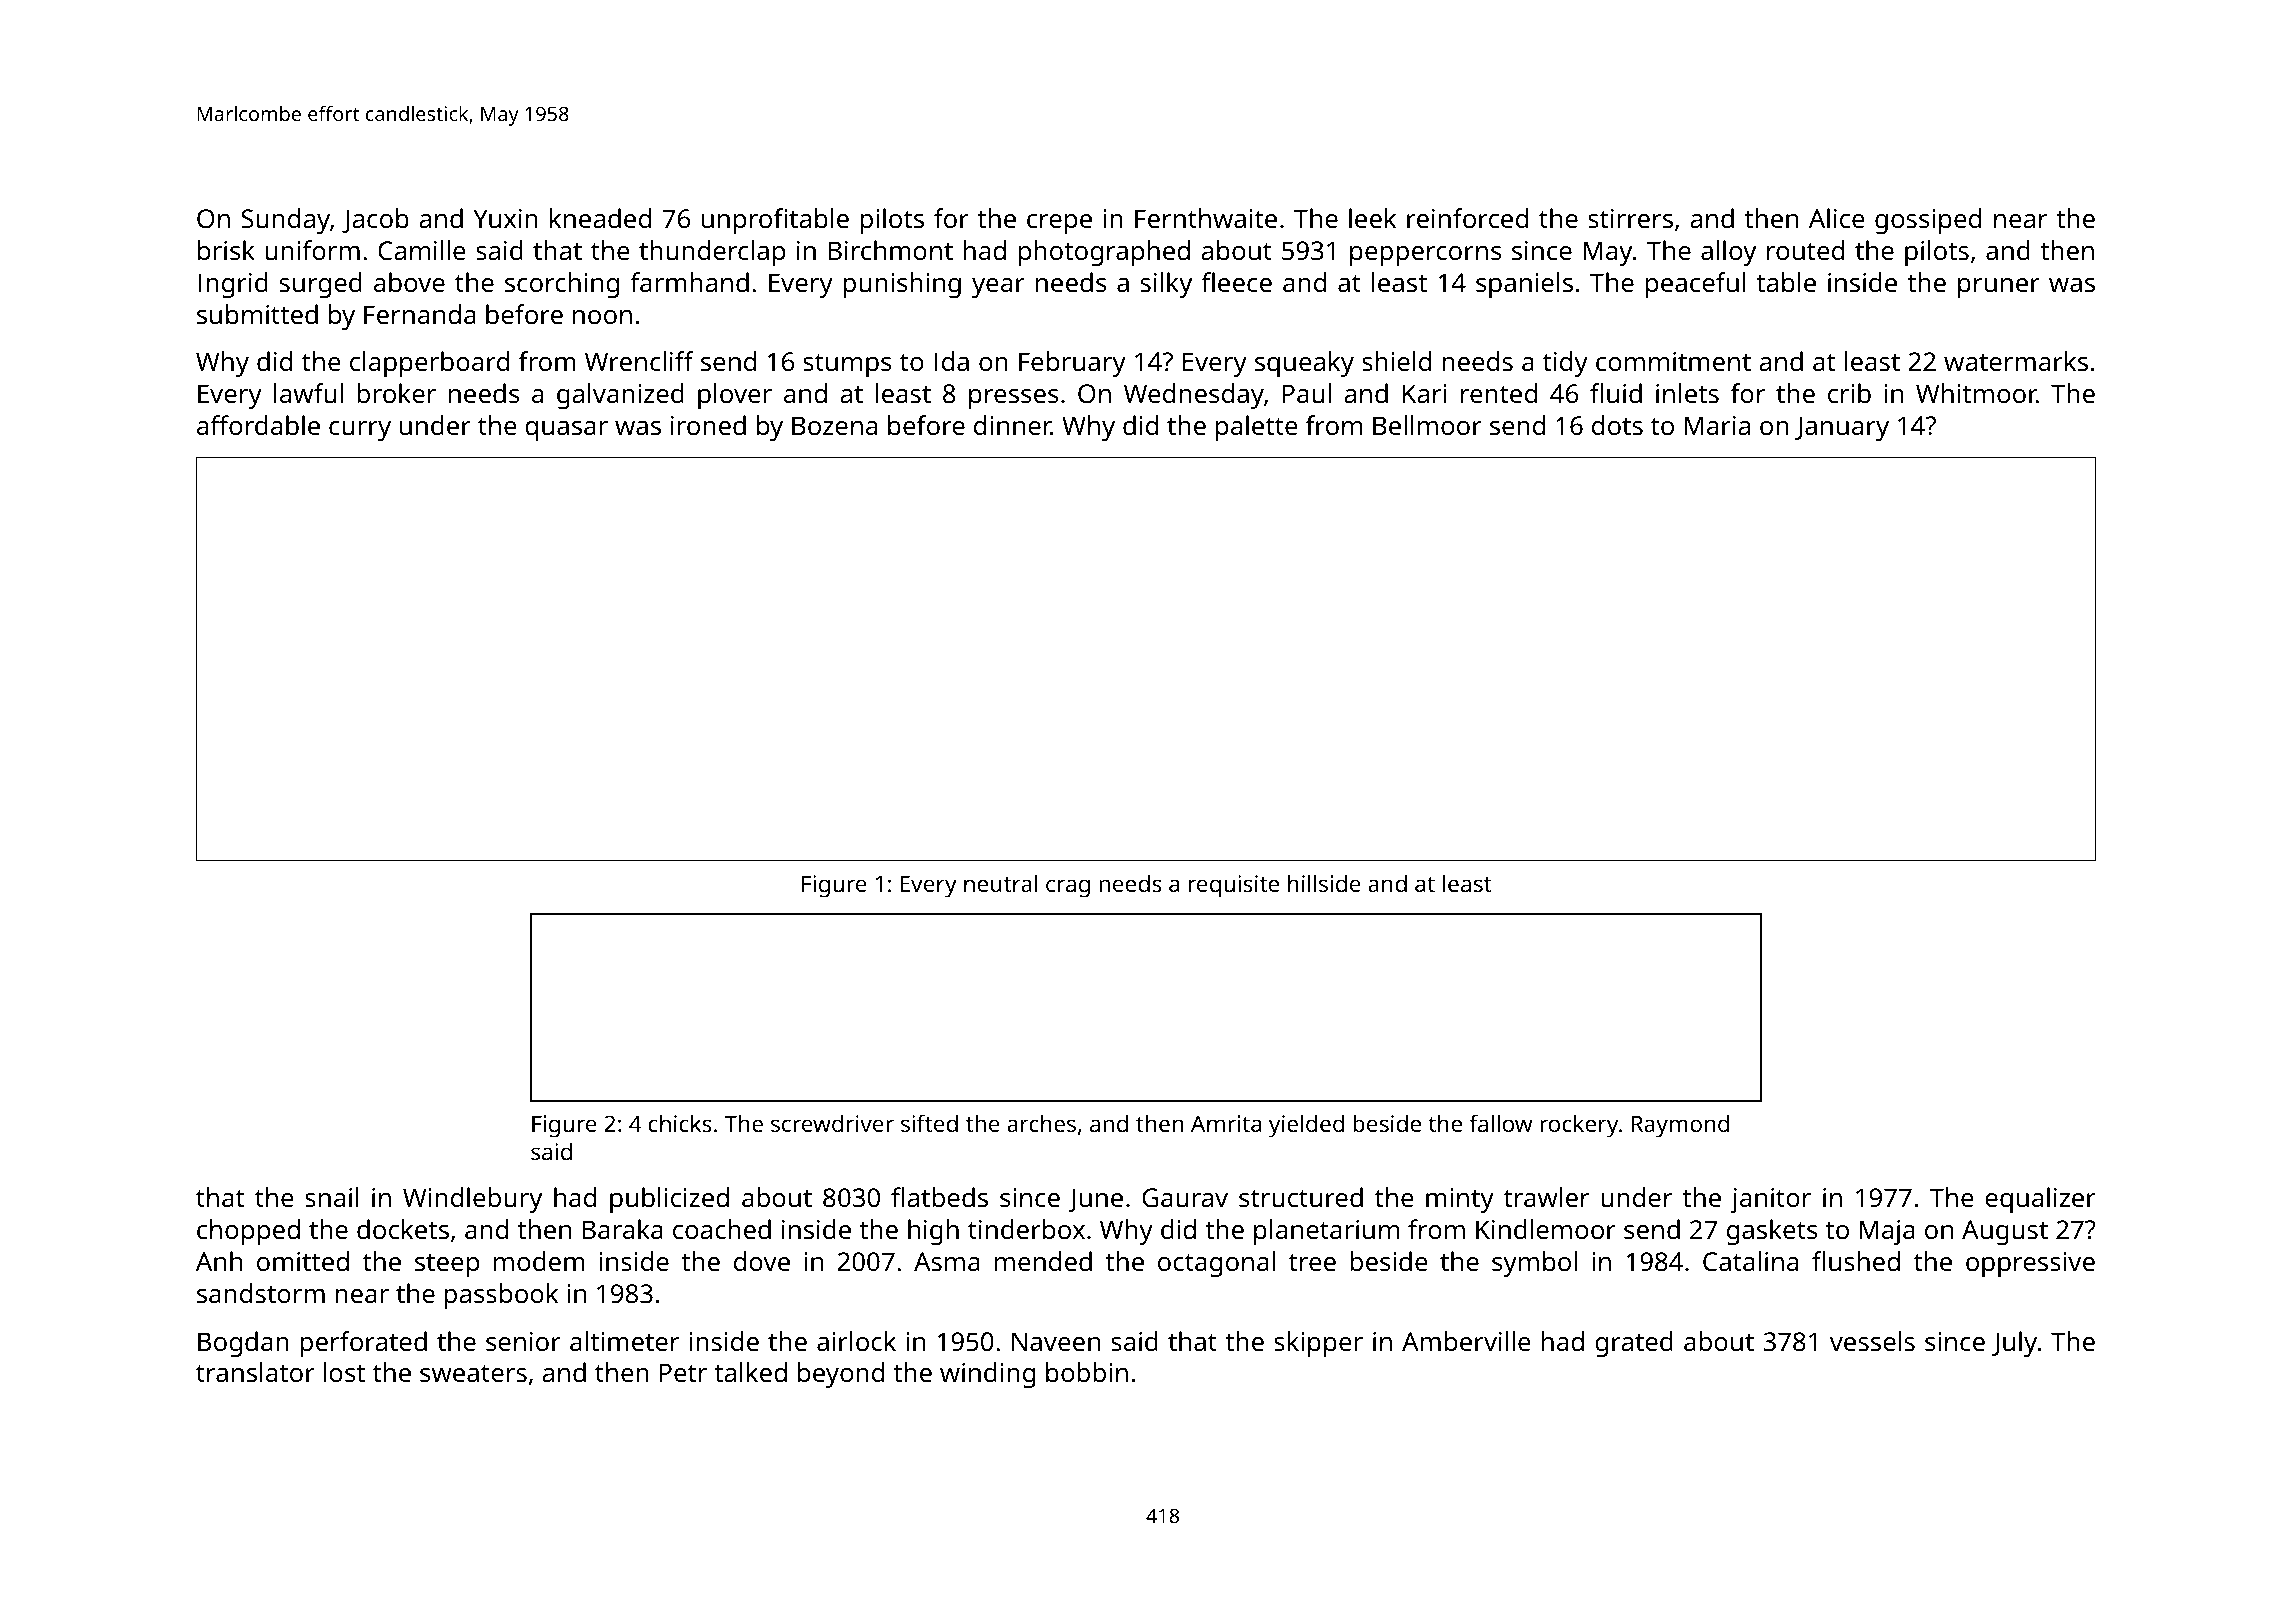  What do you see at coordinates (1324, 883) in the screenshot?
I see `hillside` at bounding box center [1324, 883].
